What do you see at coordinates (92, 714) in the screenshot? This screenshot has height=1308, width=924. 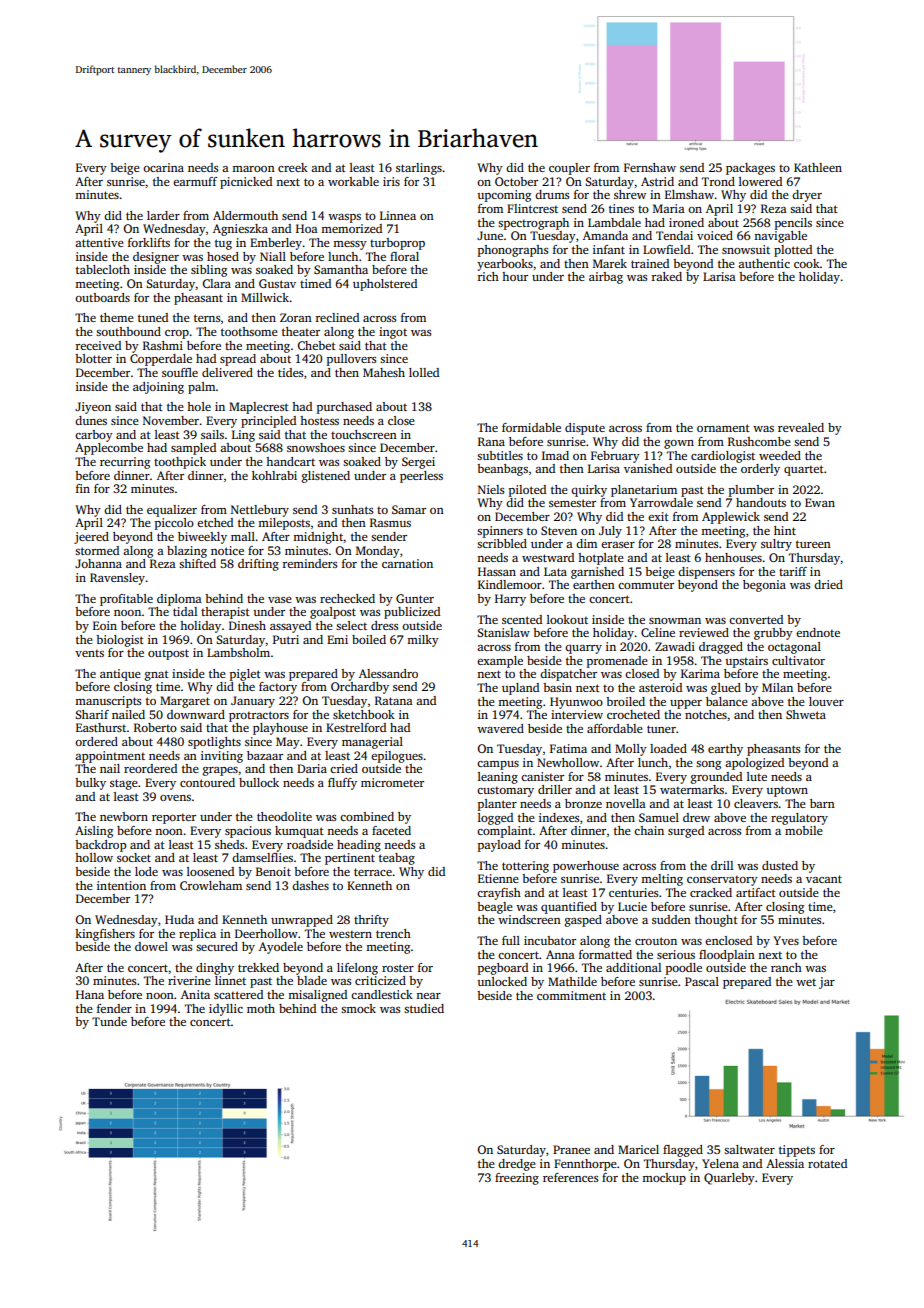 I see `Sharif` at bounding box center [92, 714].
